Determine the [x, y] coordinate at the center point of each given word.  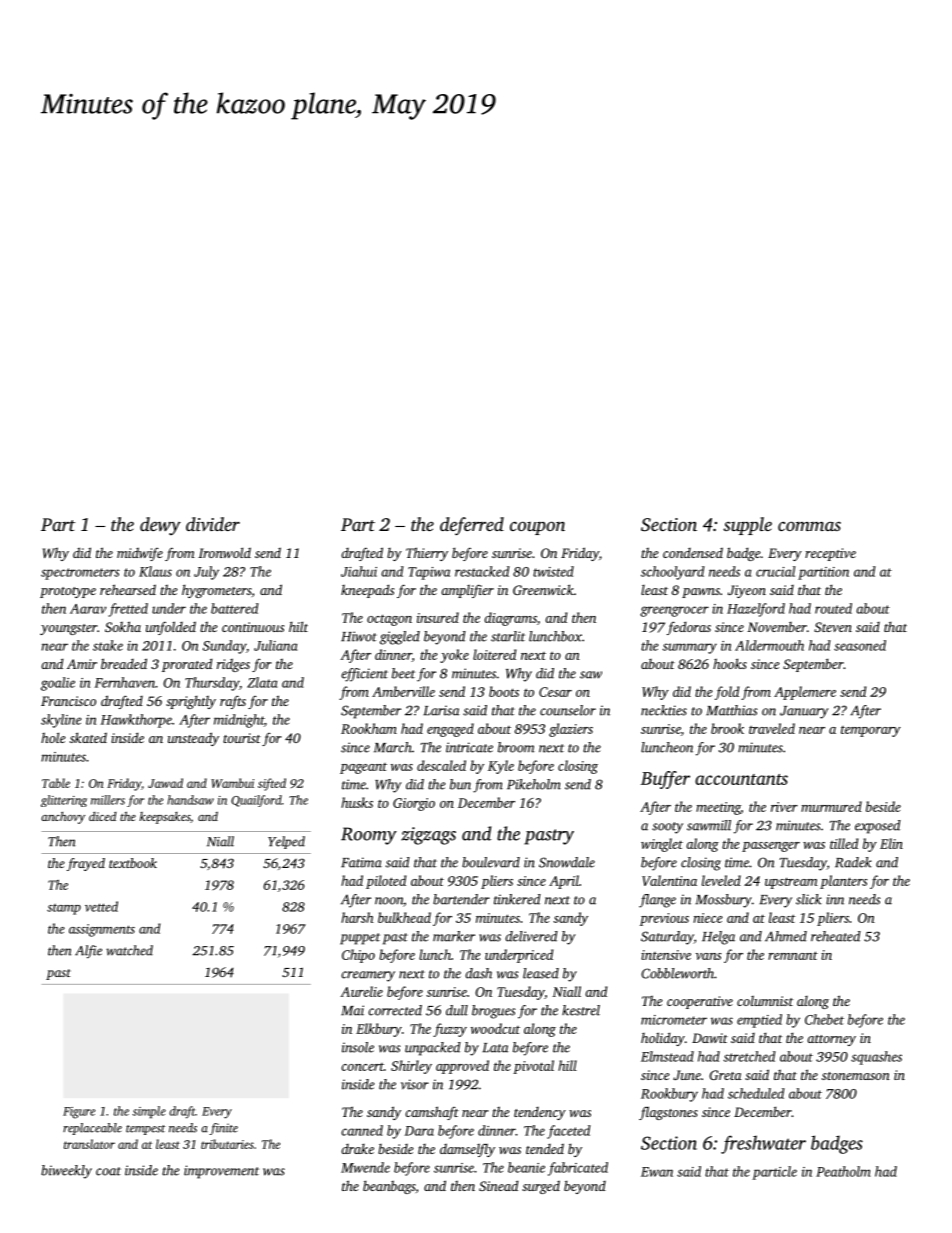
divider [213, 524]
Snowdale [567, 862]
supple [747, 526]
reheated [836, 936]
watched [129, 950]
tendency [540, 1113]
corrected [395, 1010]
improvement [221, 1172]
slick [809, 899]
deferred [472, 526]
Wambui [232, 783]
